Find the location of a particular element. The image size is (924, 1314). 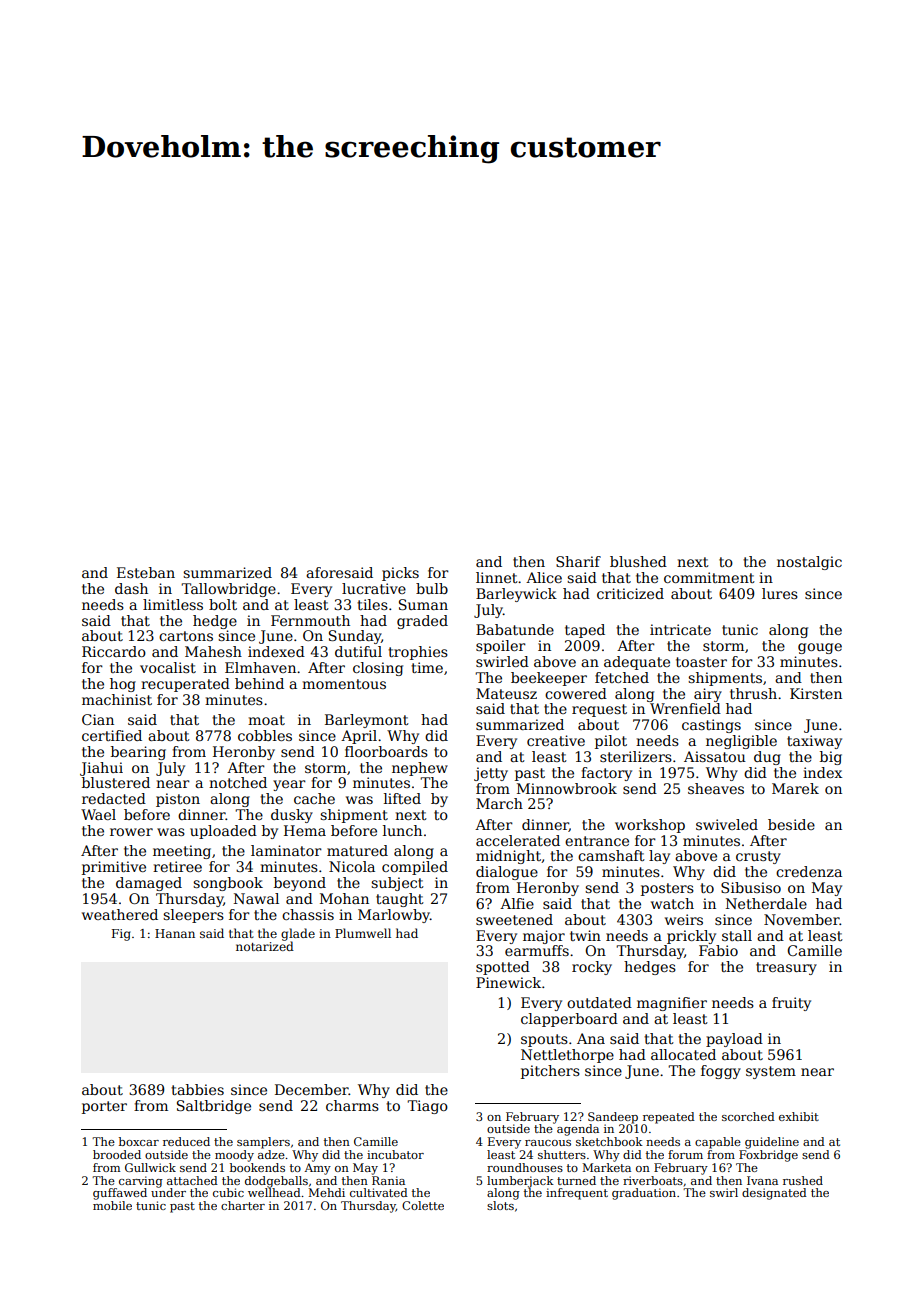

slots is located at coordinates (500, 1205).
